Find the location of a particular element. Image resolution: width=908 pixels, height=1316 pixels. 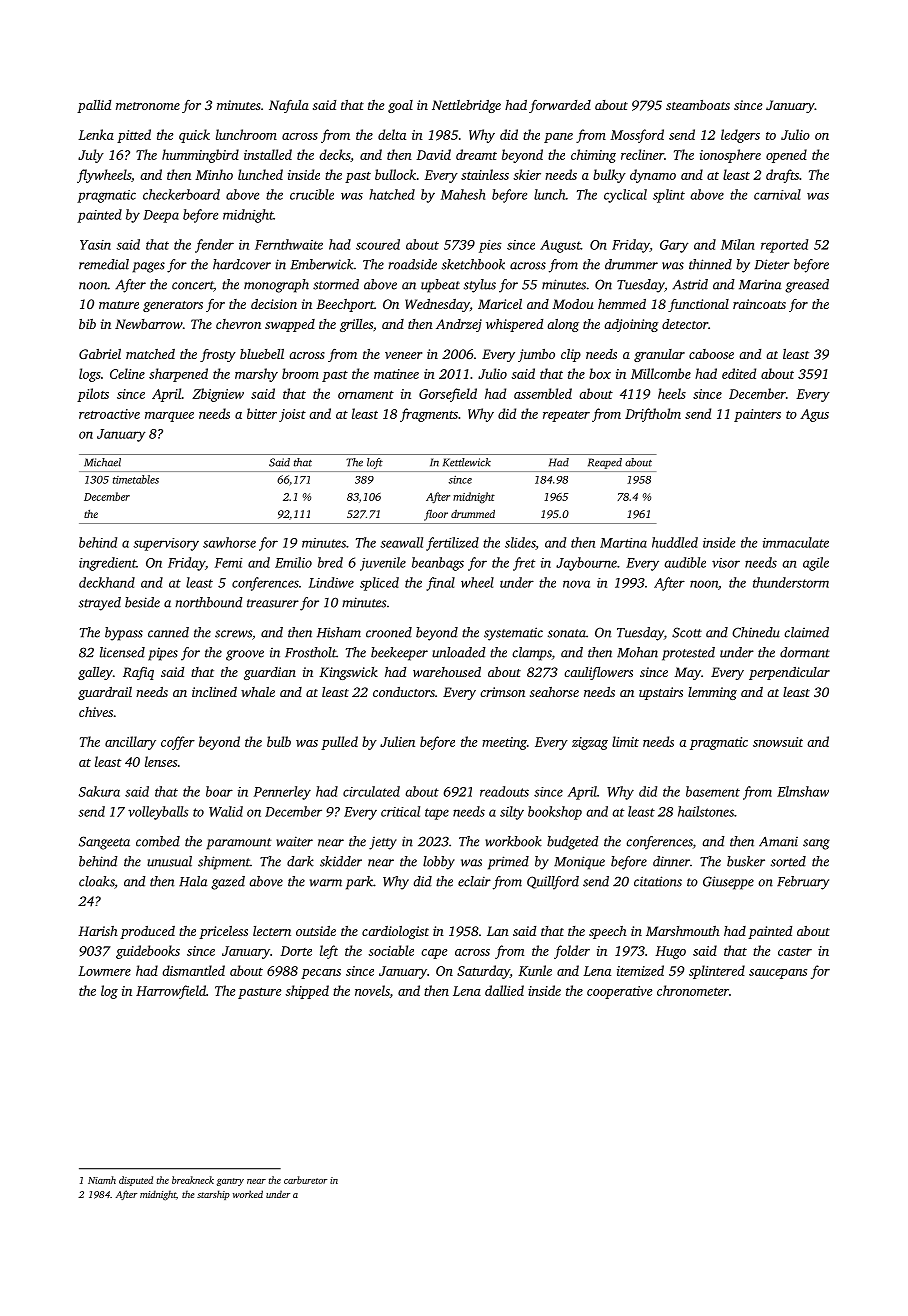

steamboats is located at coordinates (698, 105).
